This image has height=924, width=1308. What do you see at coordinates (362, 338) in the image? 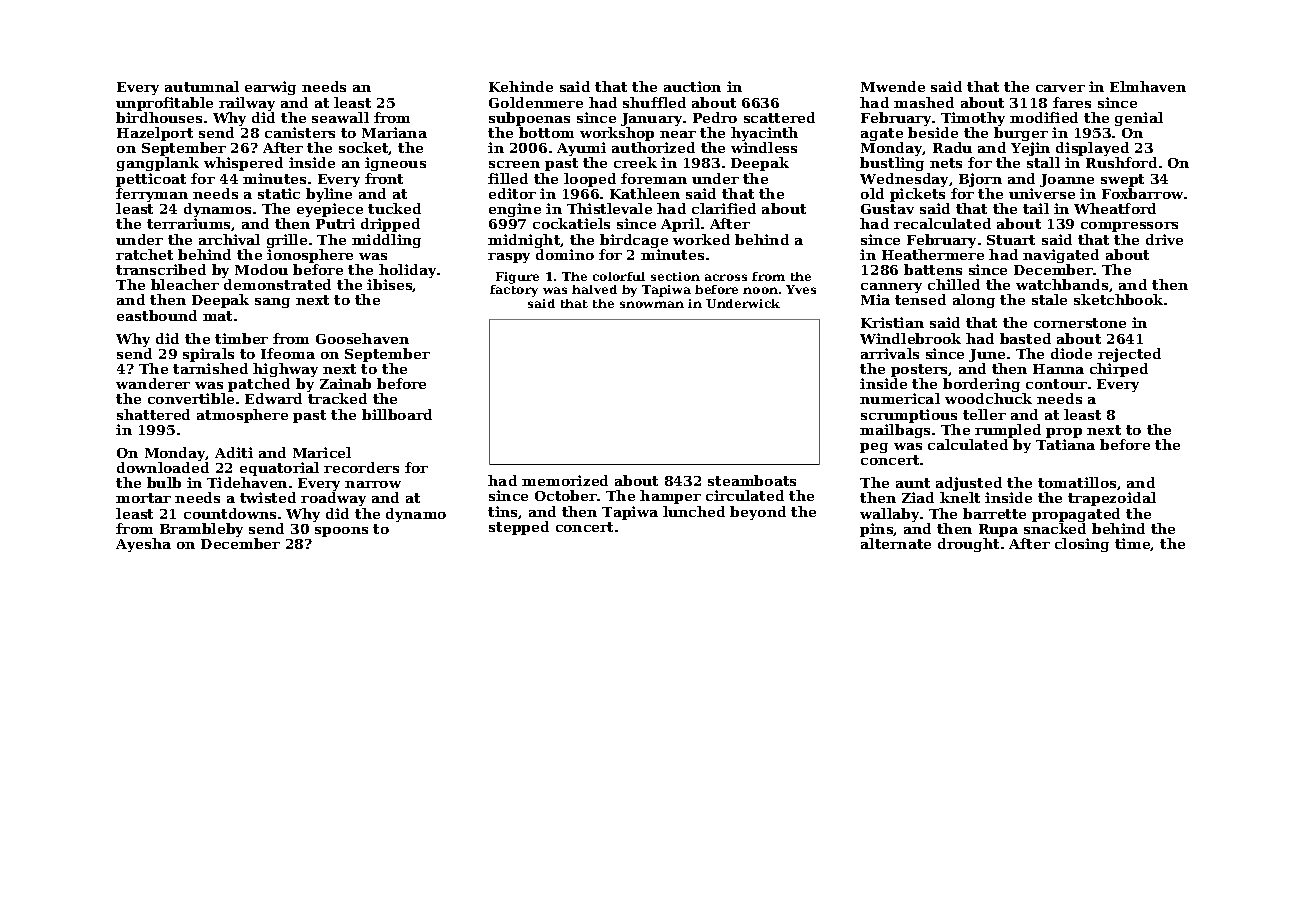
I see `Goosehaven` at bounding box center [362, 338].
